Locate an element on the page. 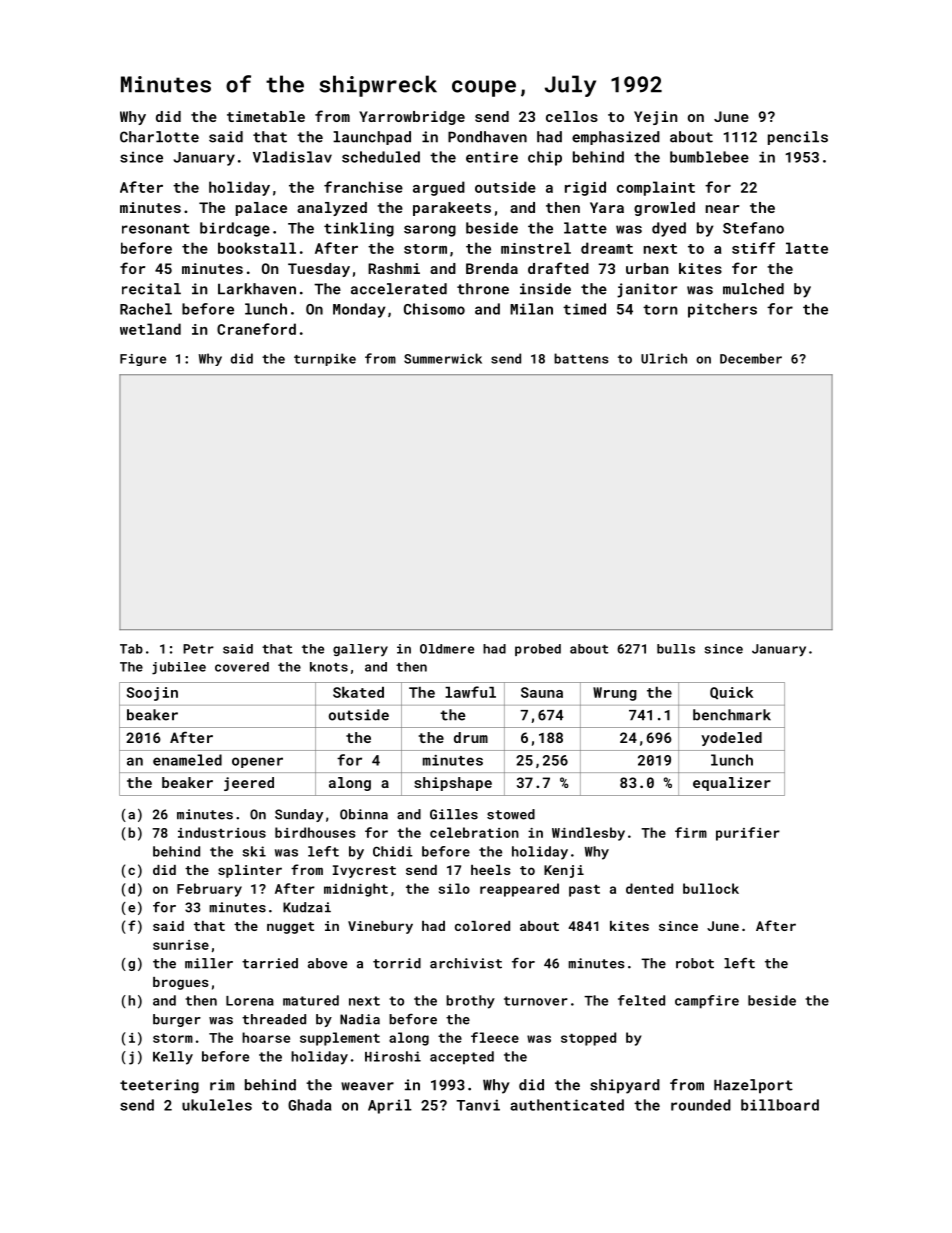 Image resolution: width=952 pixels, height=1233 pixels. celebration is located at coordinates (474, 832).
